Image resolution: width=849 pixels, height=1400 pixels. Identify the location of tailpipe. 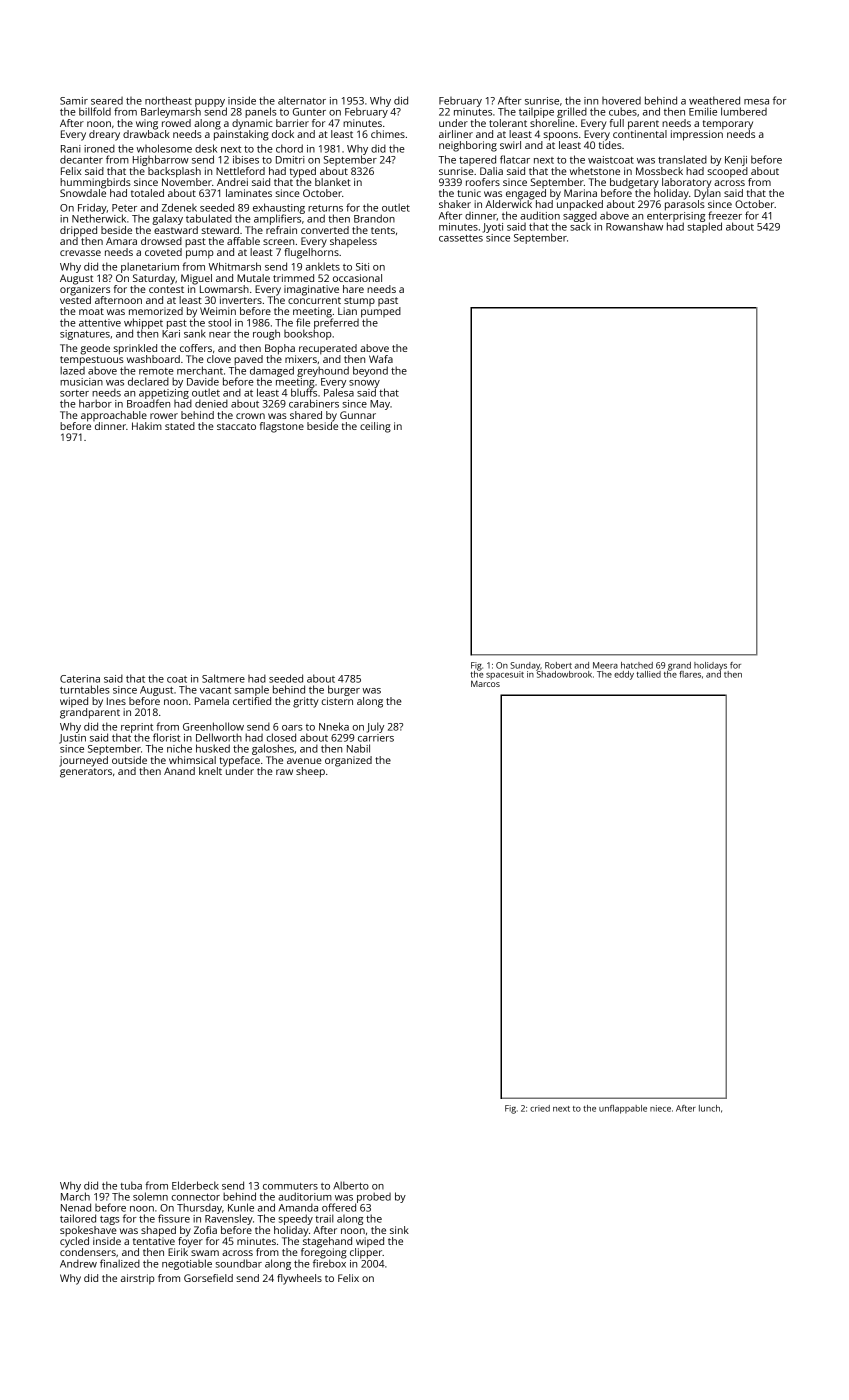
(536, 113).
